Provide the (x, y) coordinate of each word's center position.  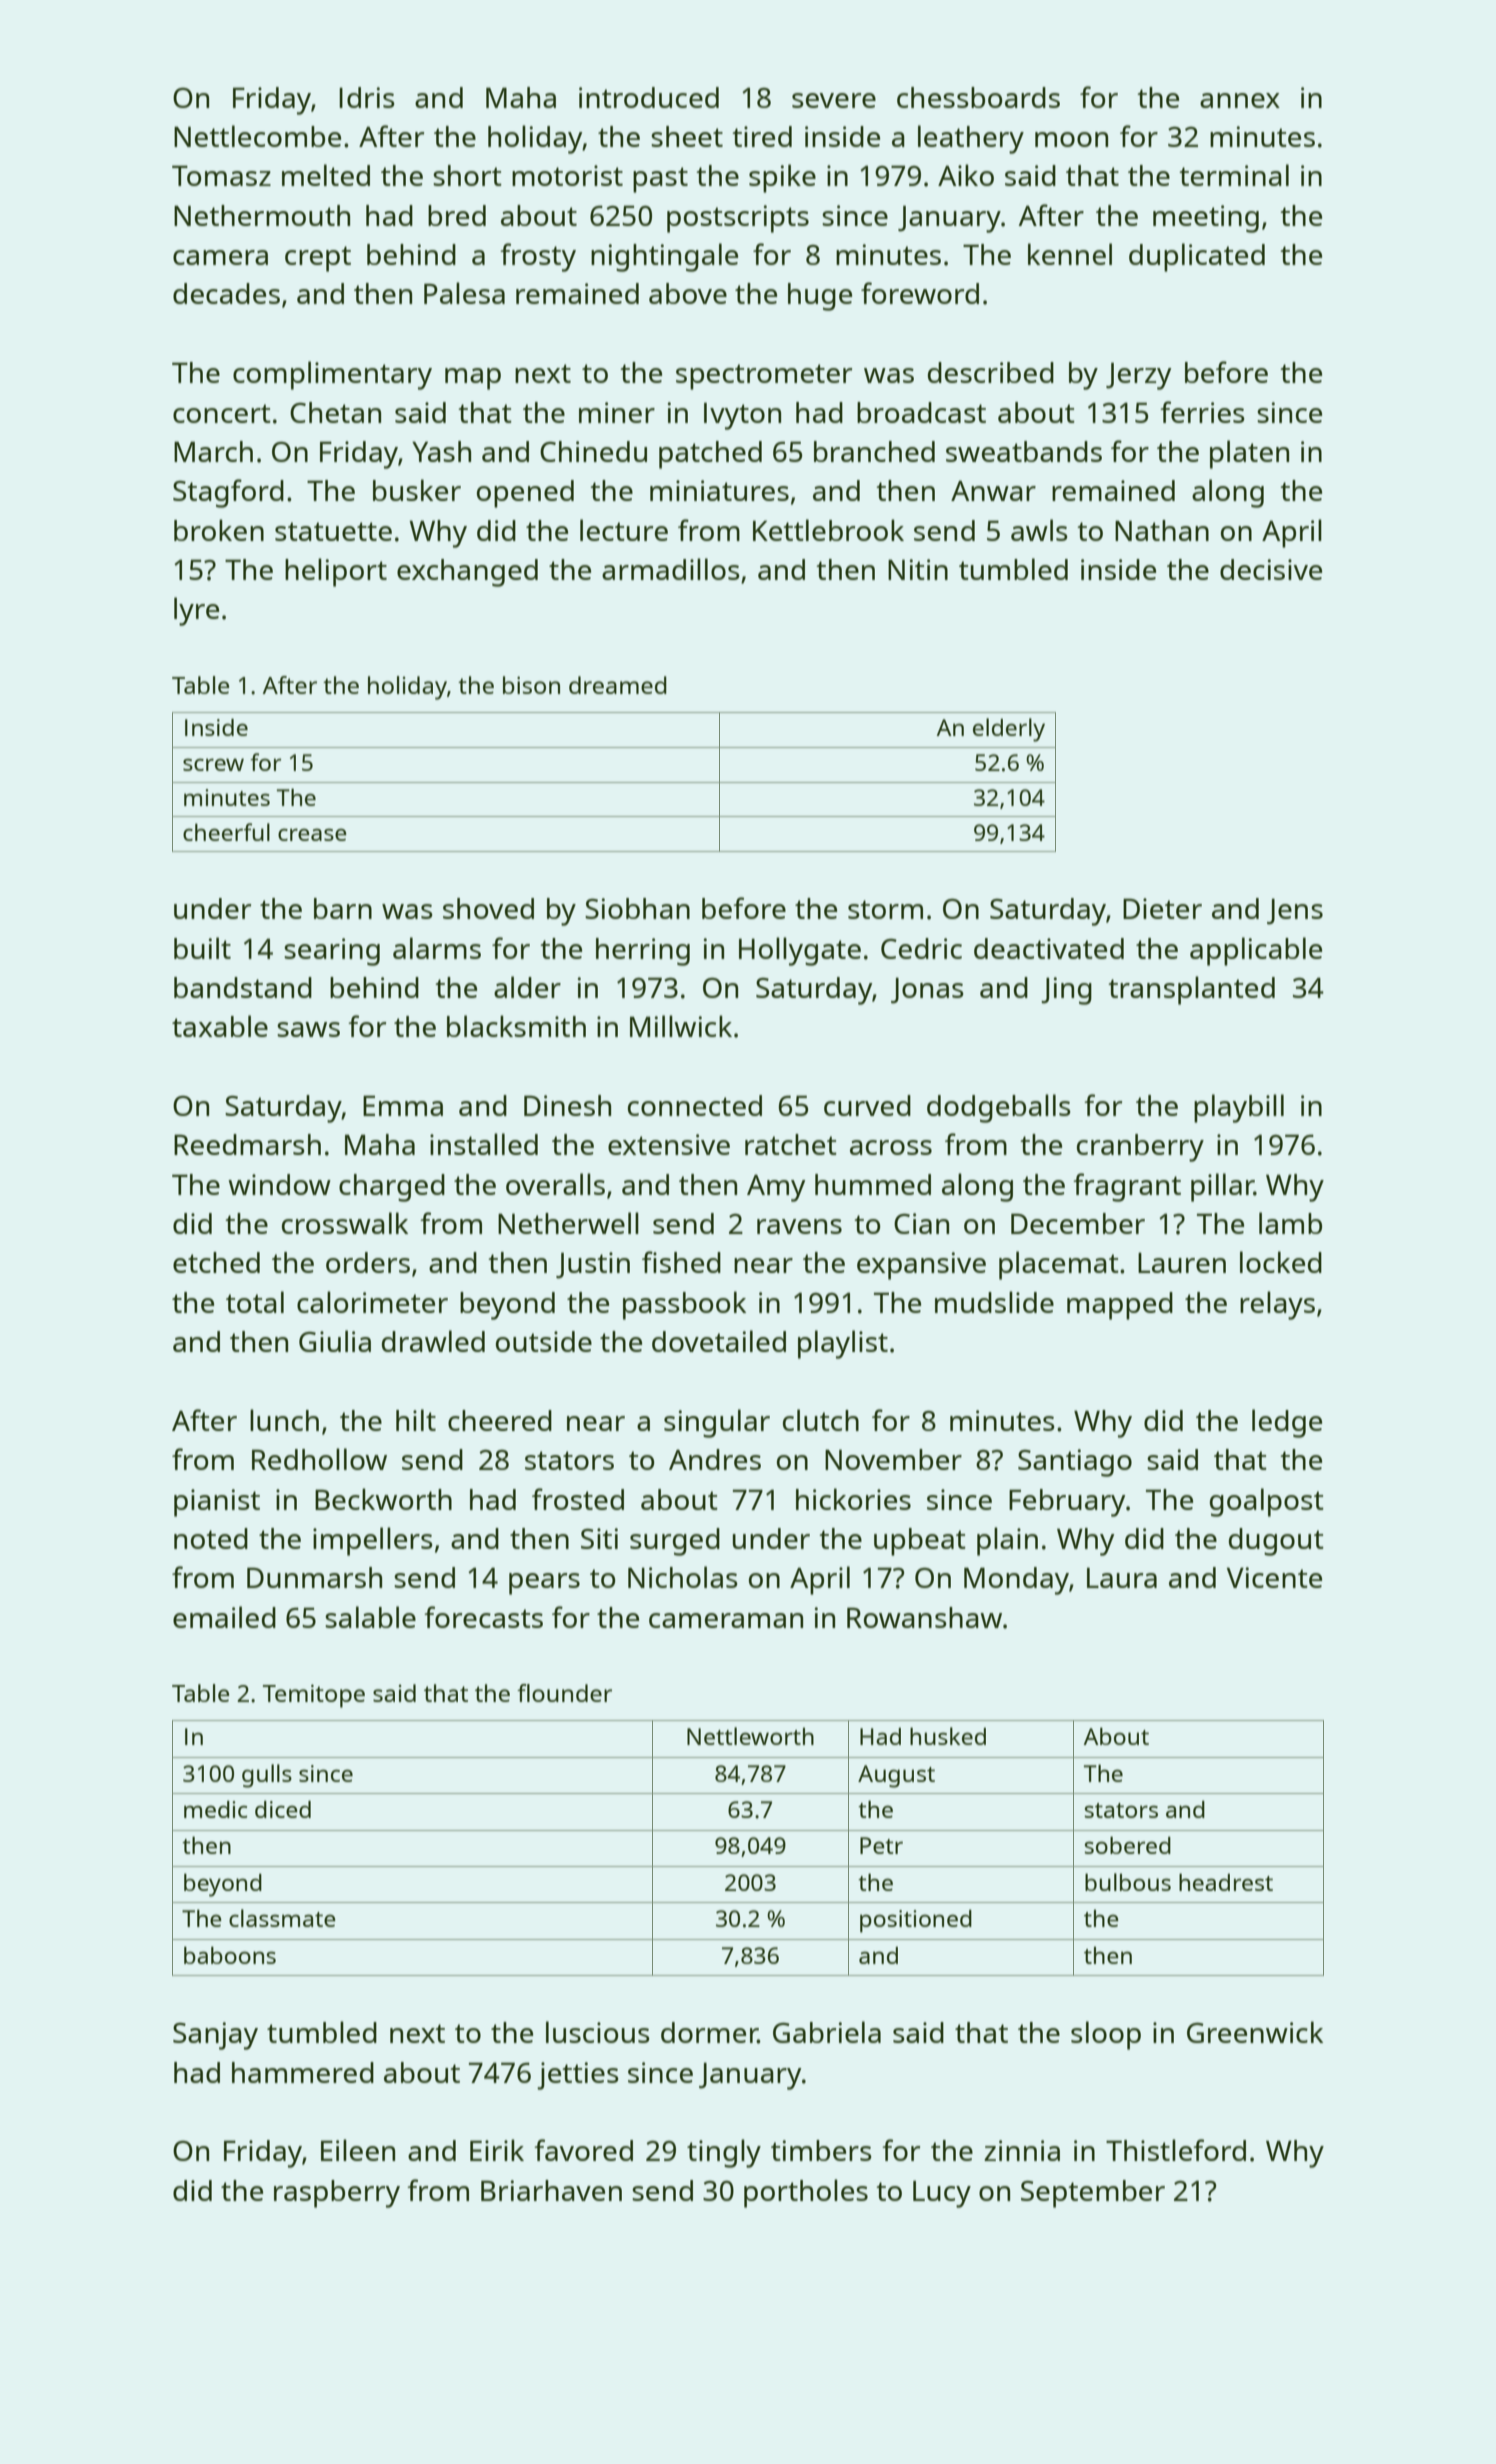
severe (834, 100)
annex (1240, 100)
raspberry (337, 2194)
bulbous (1128, 1882)
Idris (367, 97)
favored (583, 2150)
